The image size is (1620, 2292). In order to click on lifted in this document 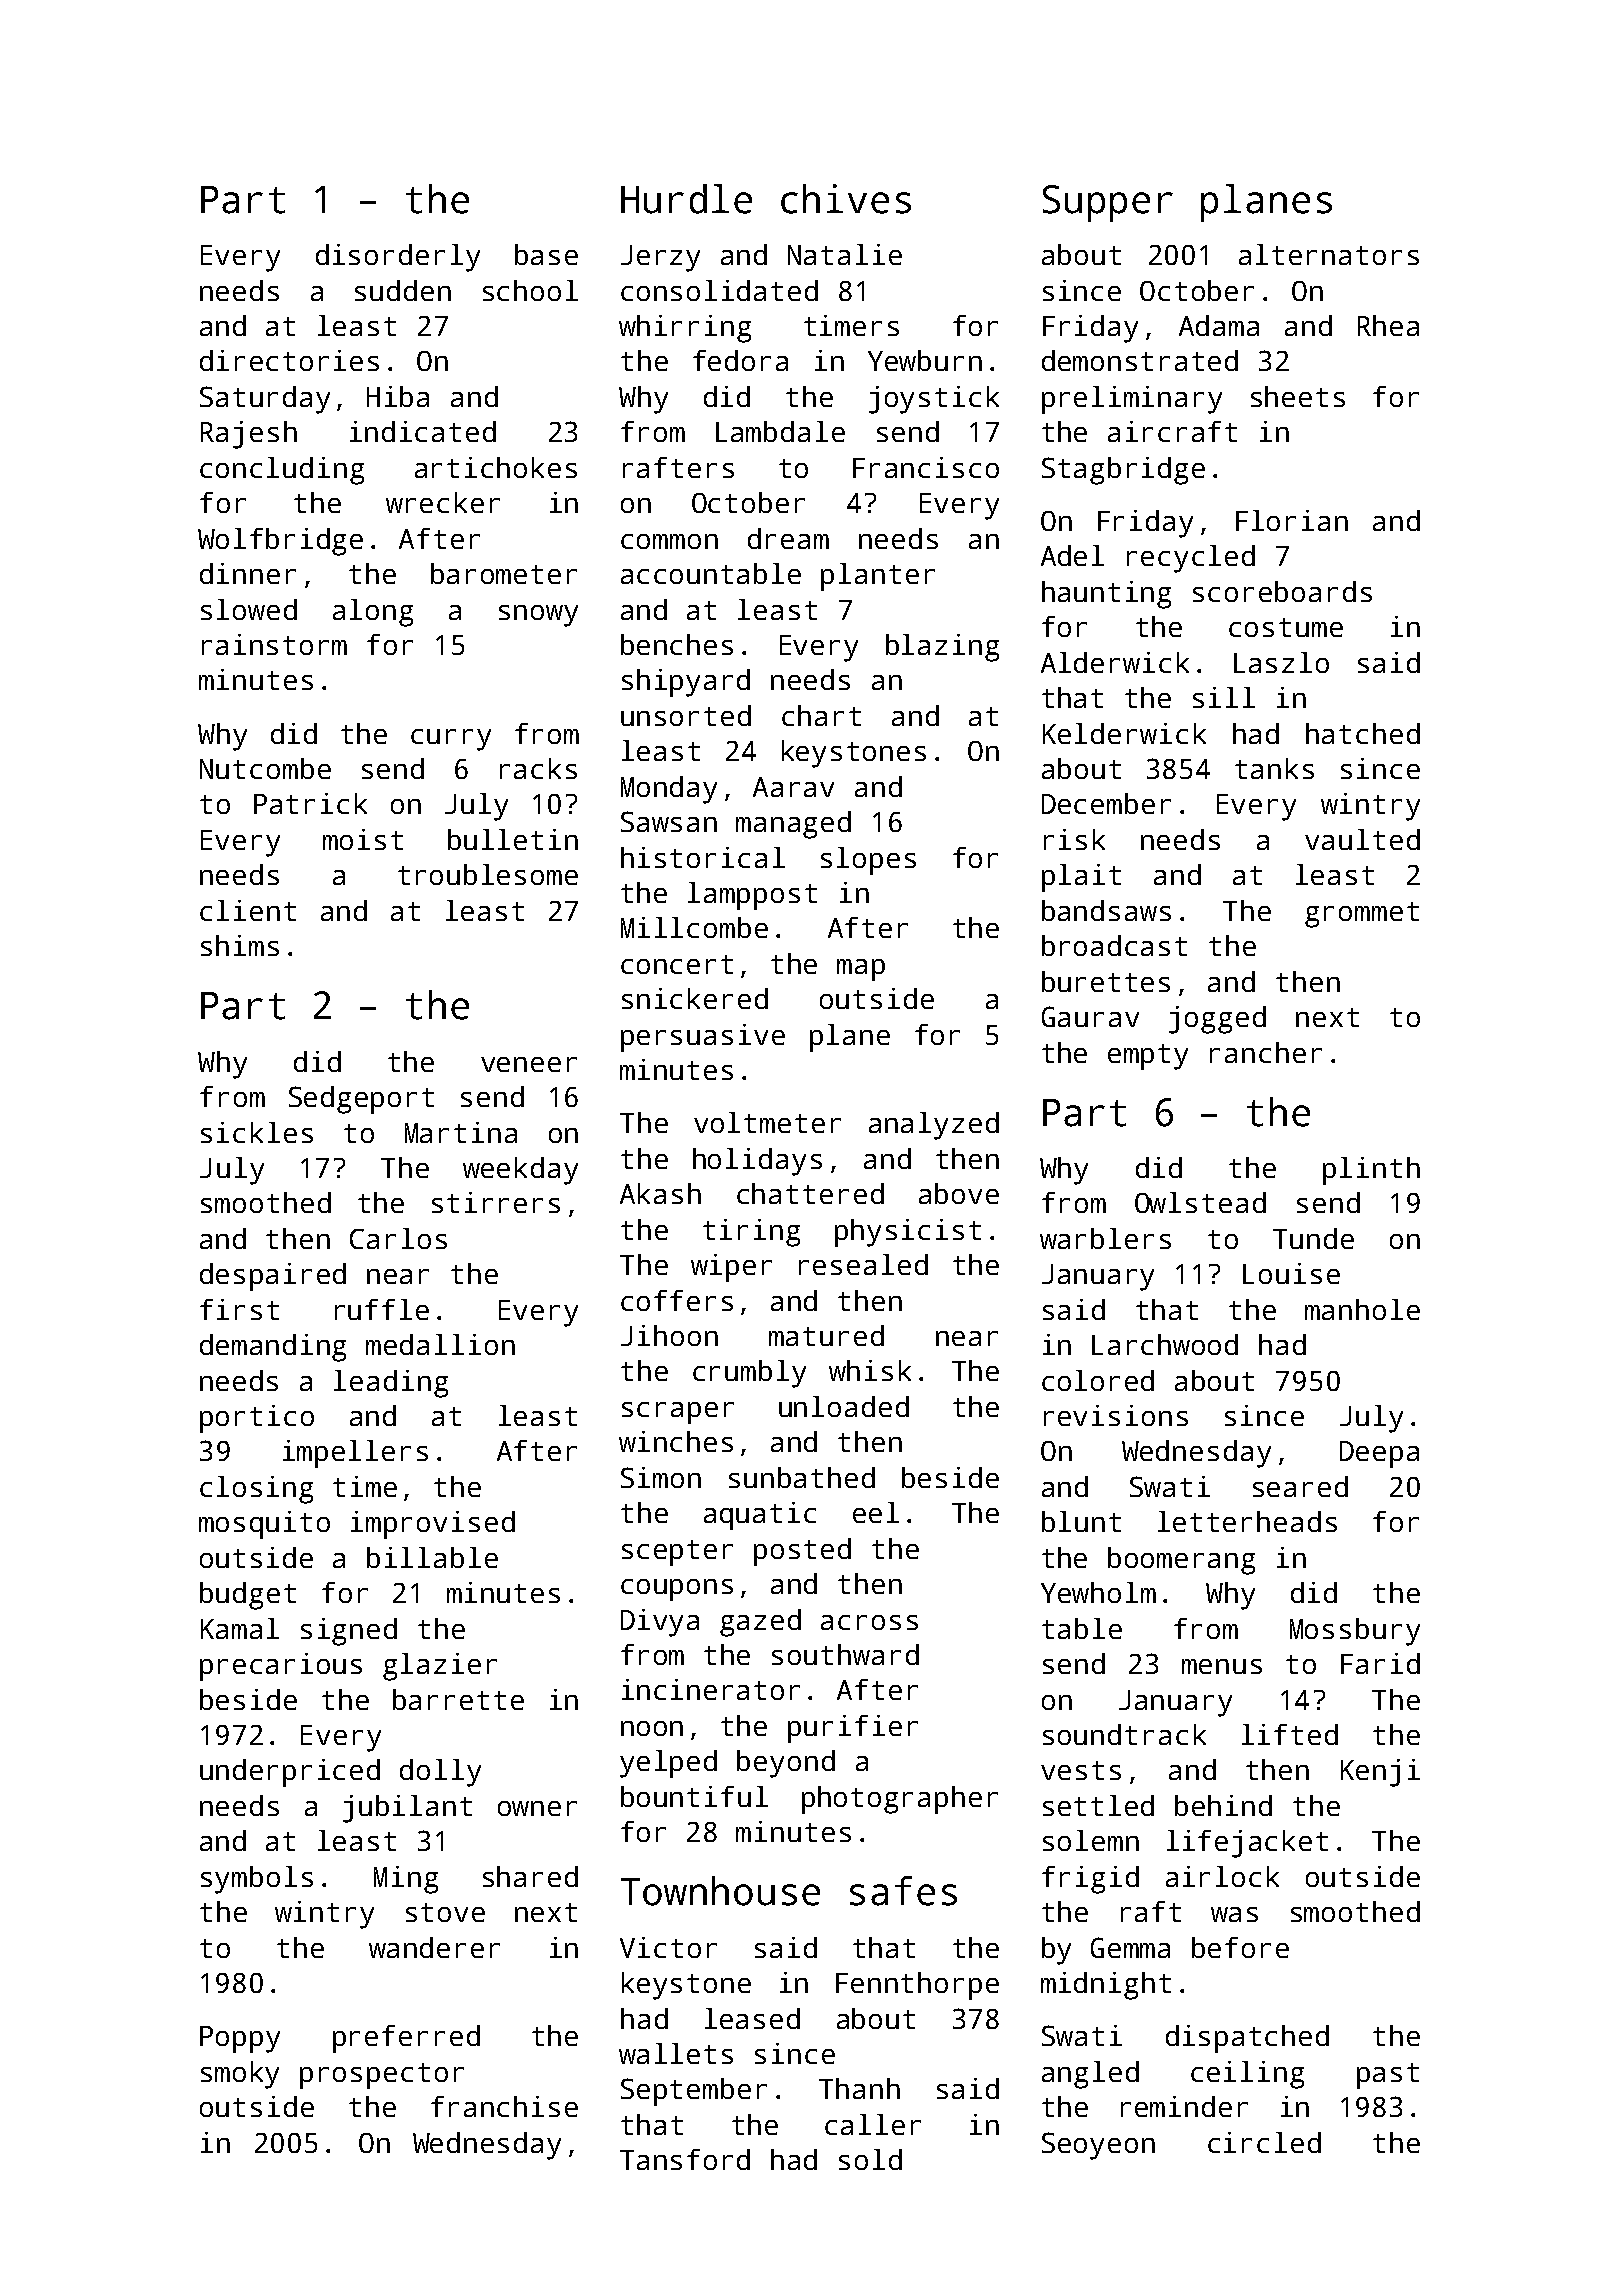, I will do `click(1290, 1734)`.
